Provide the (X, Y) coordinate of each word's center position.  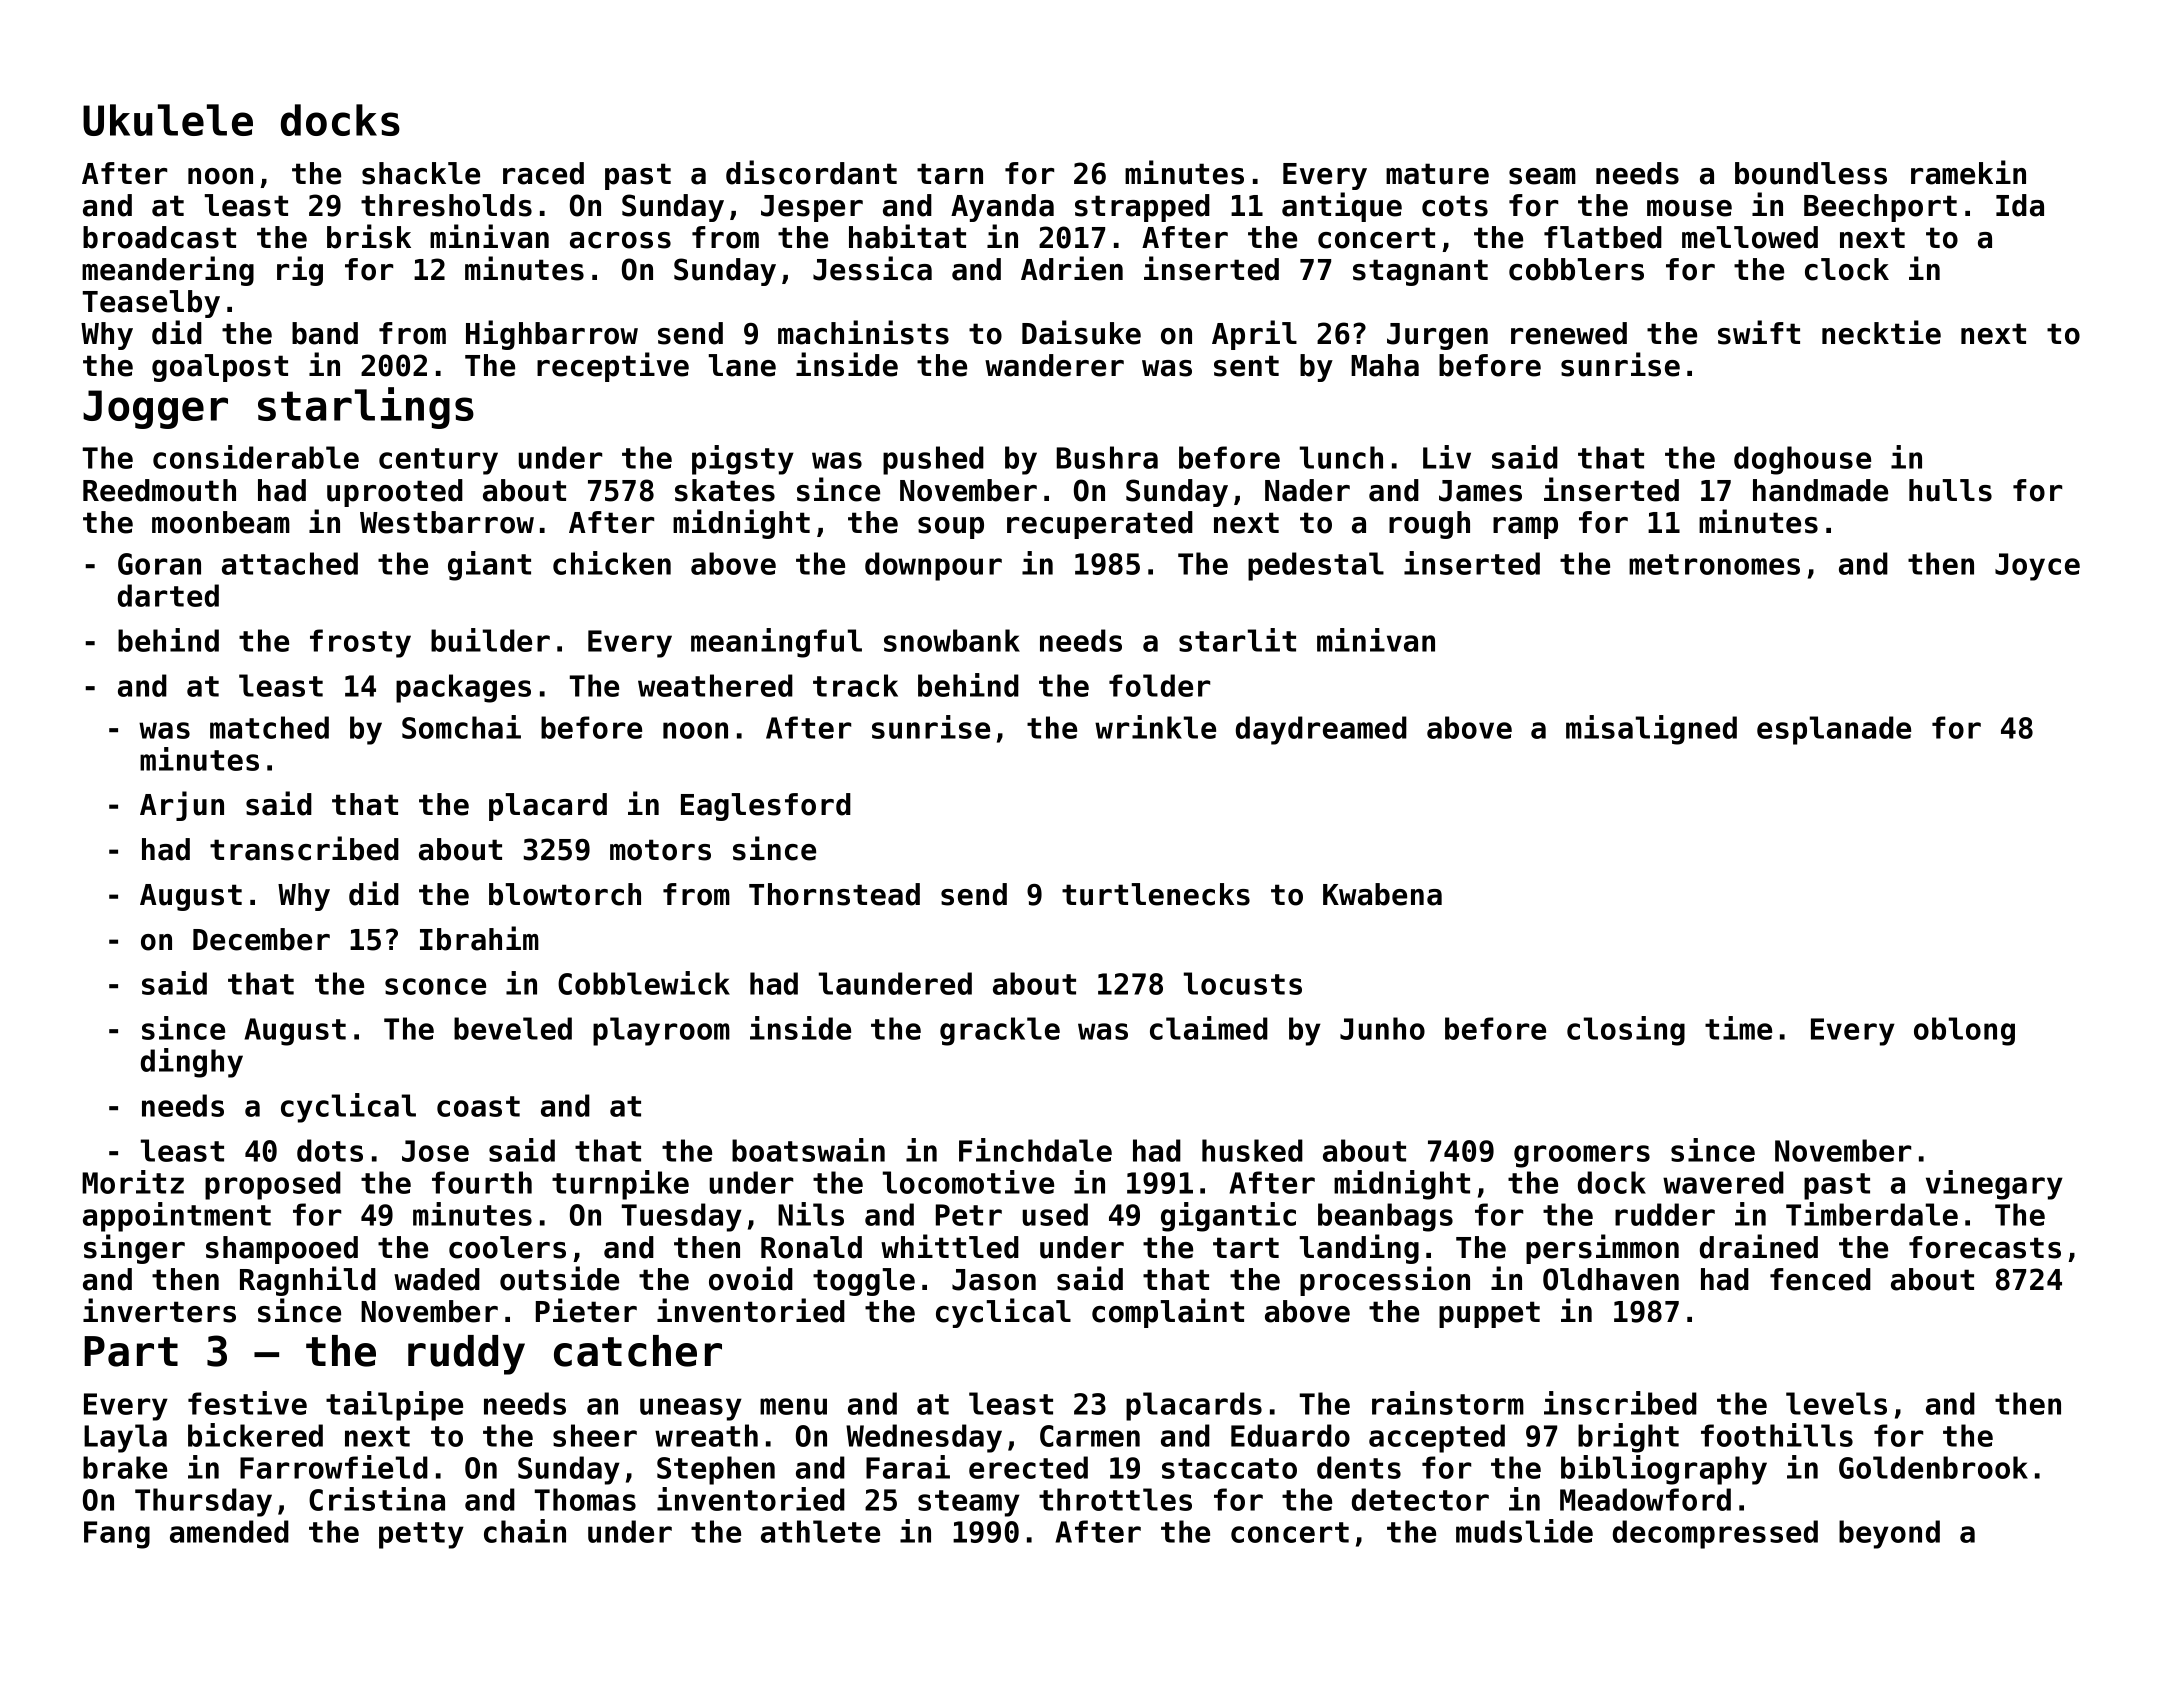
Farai (908, 1467)
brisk (369, 236)
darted (168, 595)
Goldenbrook (1933, 1467)
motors (660, 850)
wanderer (1054, 365)
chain (525, 1531)
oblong (1964, 1031)
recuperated (1100, 525)
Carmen (1090, 1436)
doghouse (1802, 460)
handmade (1820, 490)
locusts (1243, 983)
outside (559, 1278)
